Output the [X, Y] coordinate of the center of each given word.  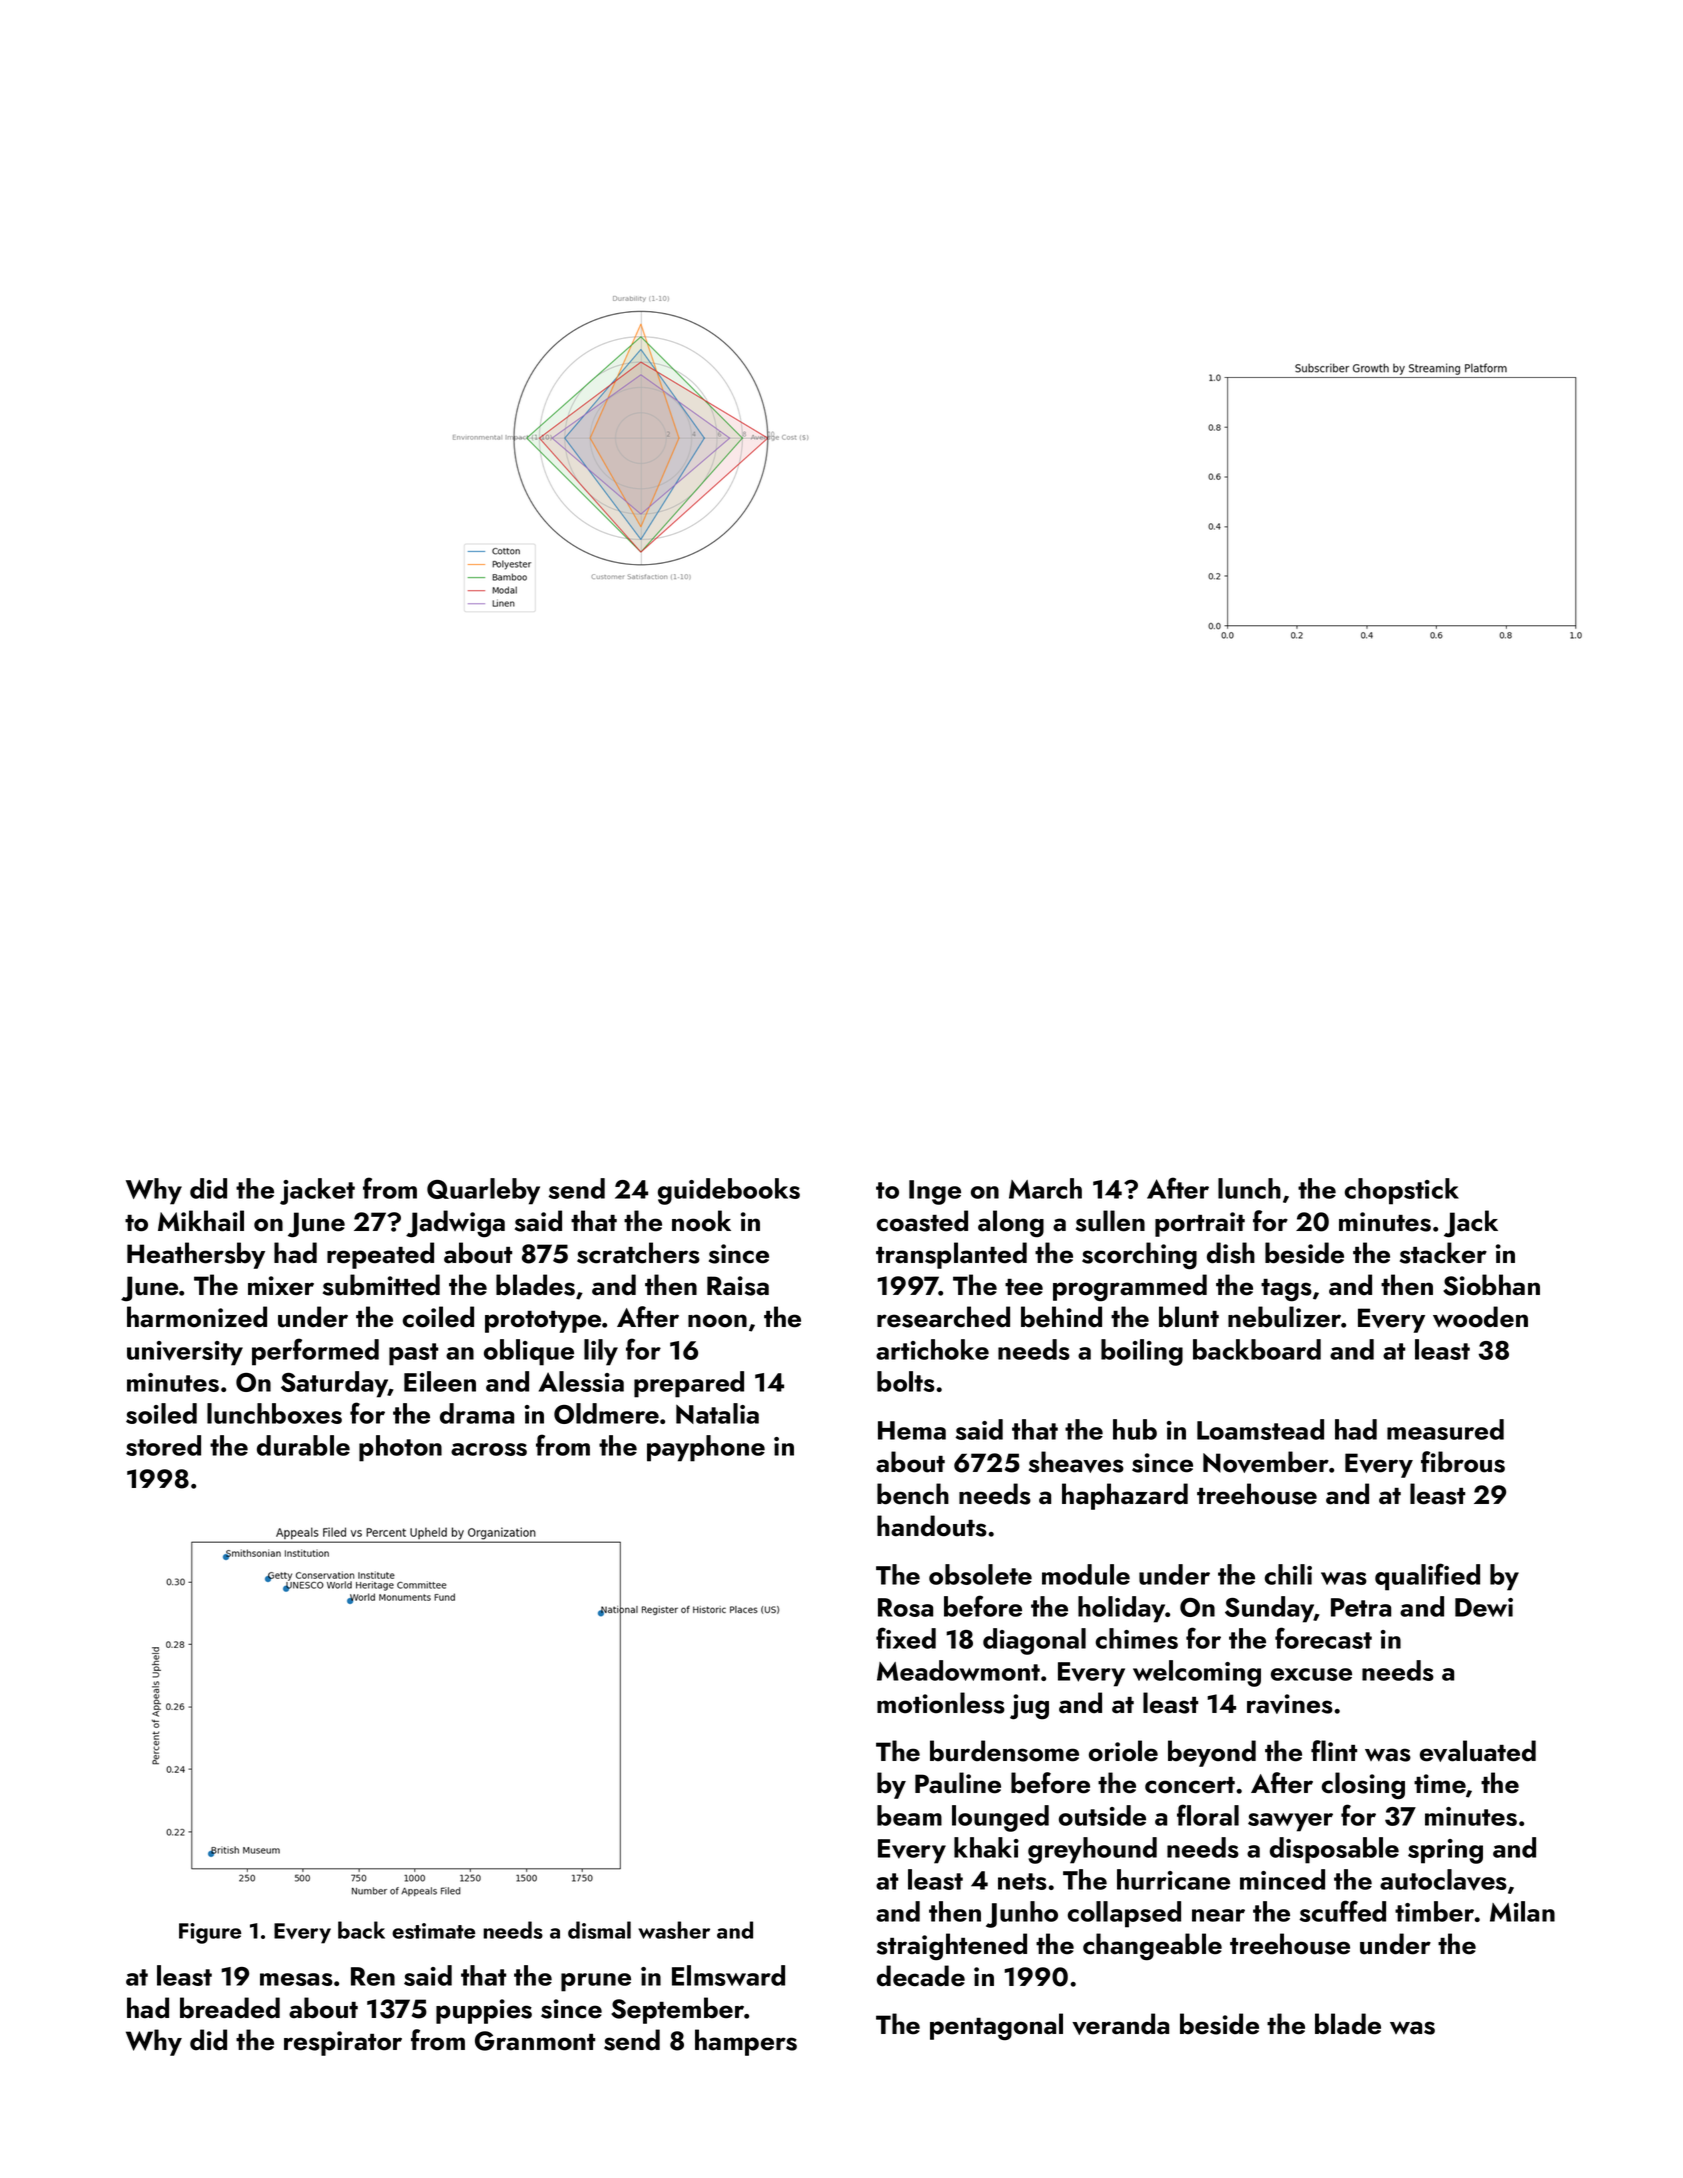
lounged [1000, 1818]
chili [1288, 1574]
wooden [1480, 1317]
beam [909, 1815]
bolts [906, 1381]
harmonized [197, 1317]
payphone [706, 1448]
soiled [161, 1413]
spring [1445, 1851]
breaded [230, 2008]
